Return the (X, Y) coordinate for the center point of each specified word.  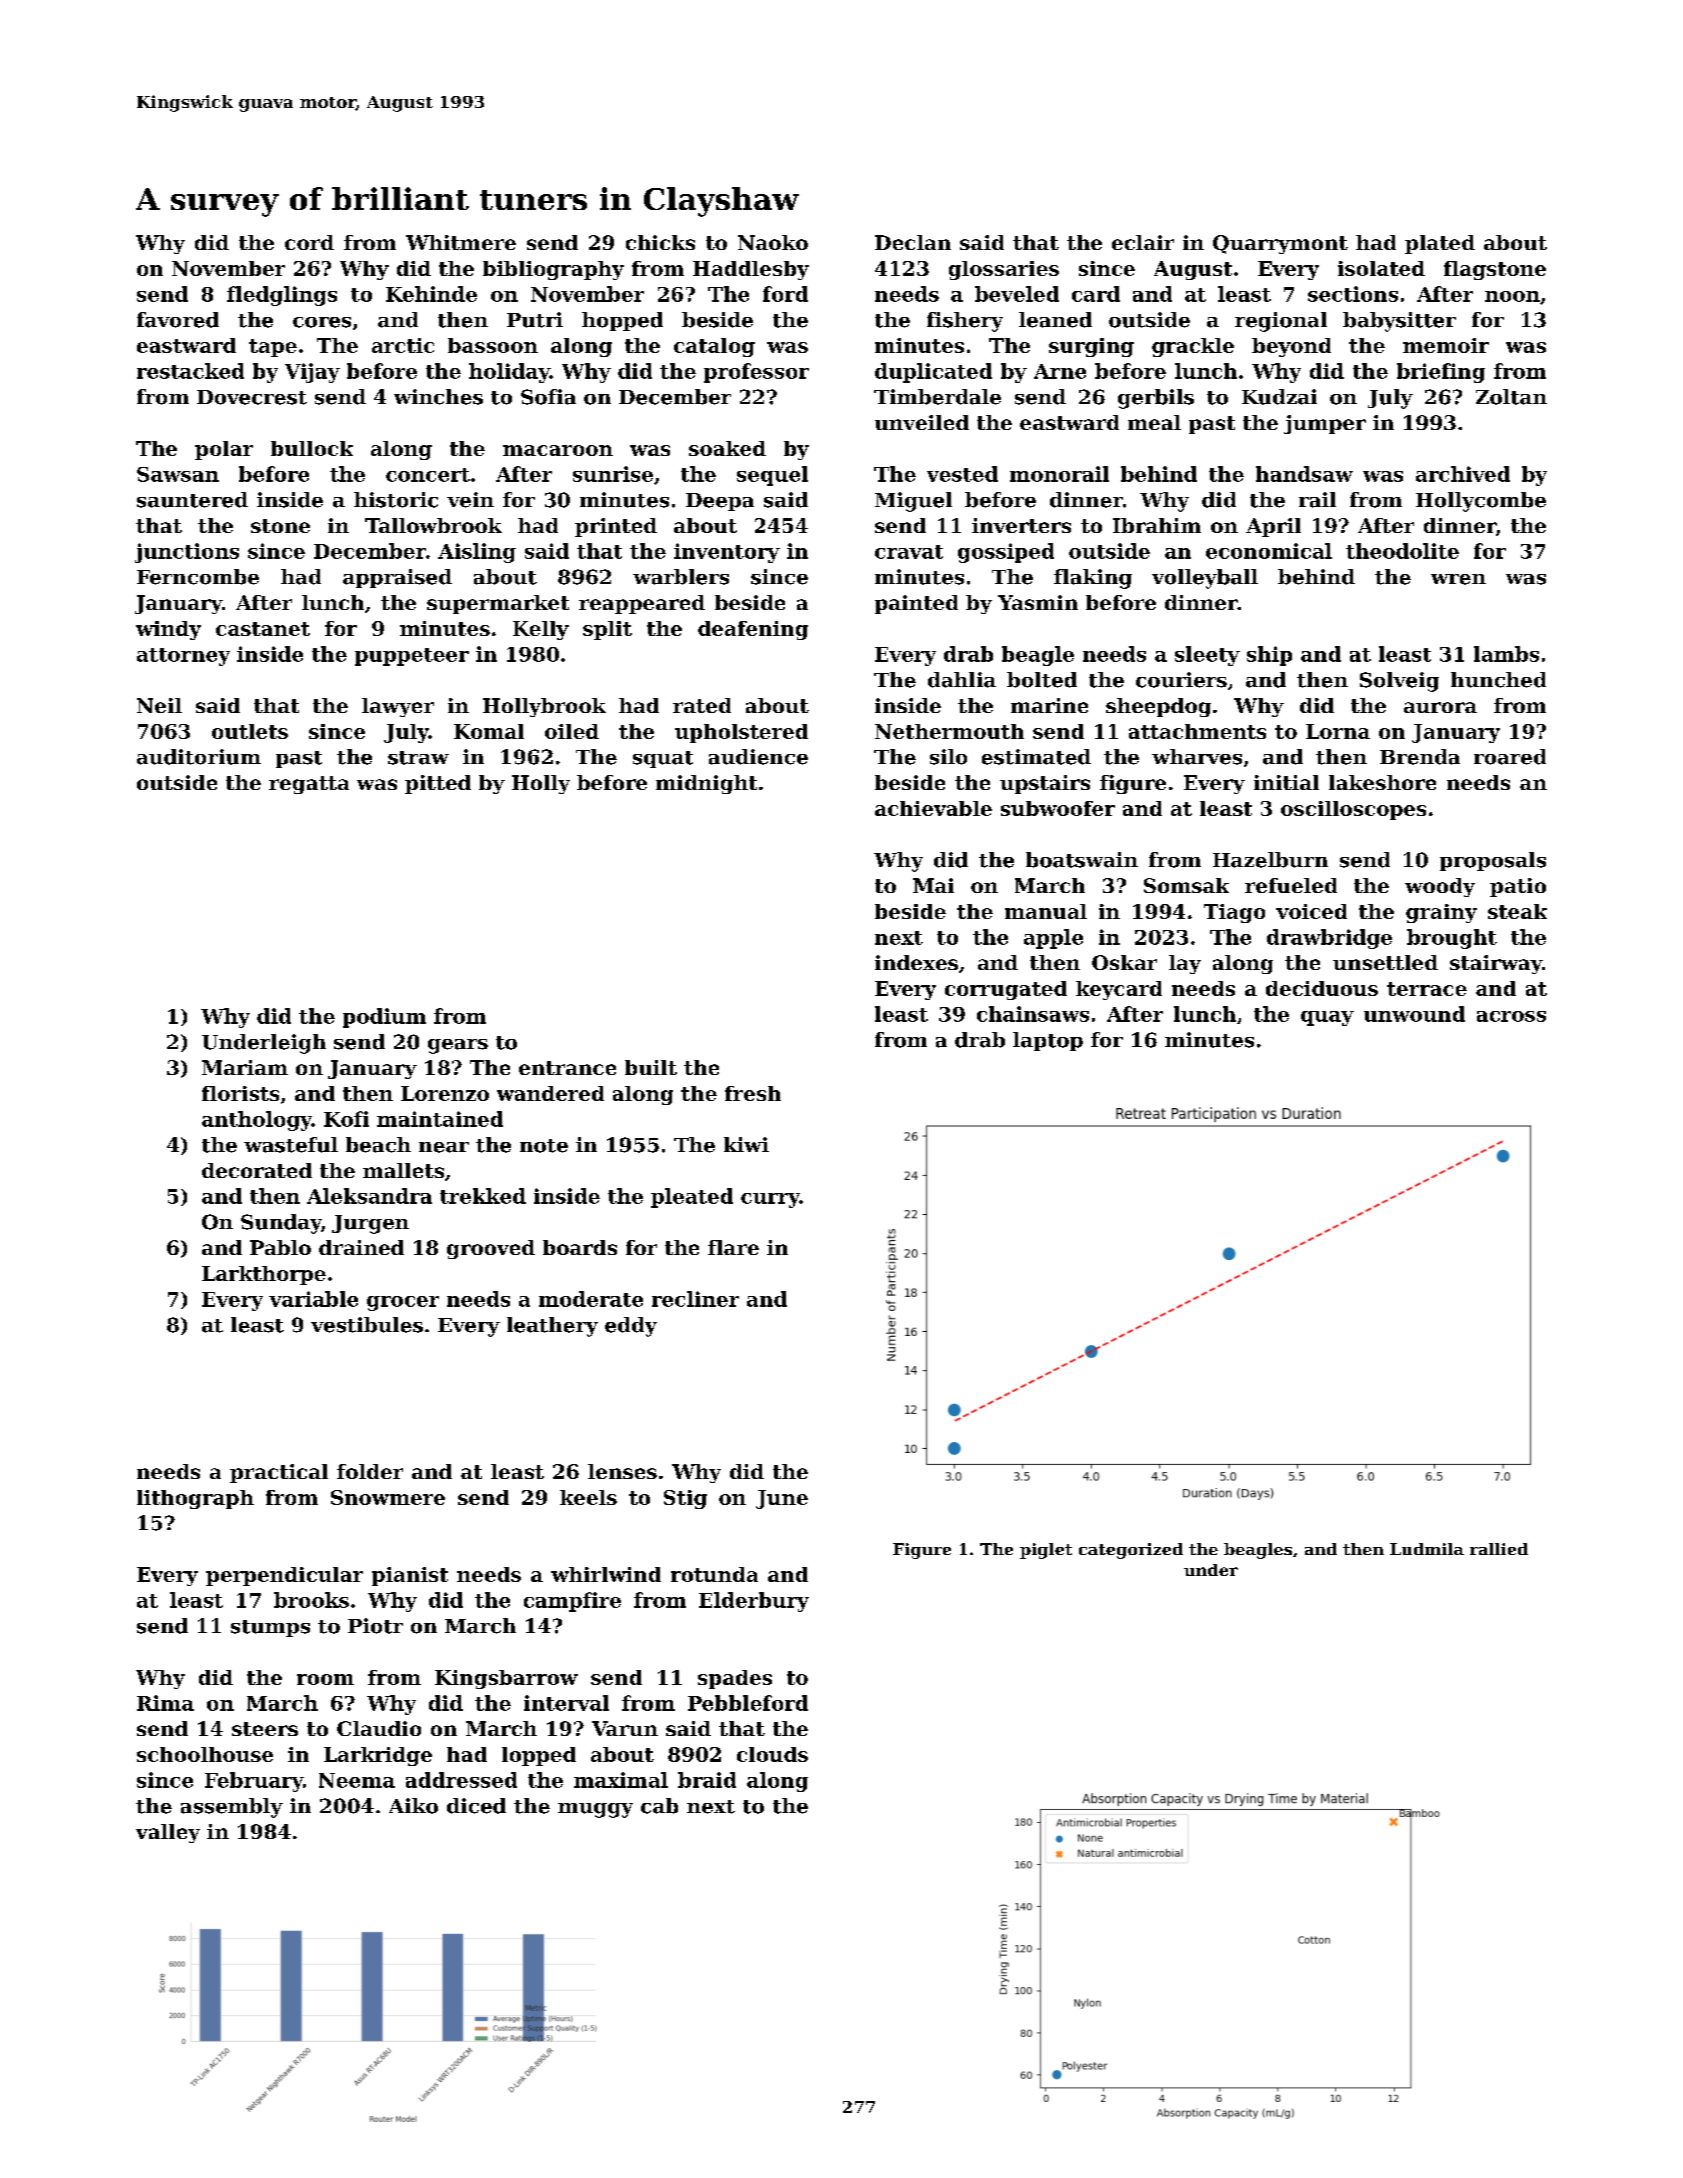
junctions (187, 553)
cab (659, 1806)
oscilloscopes (1353, 810)
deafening (753, 630)
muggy (595, 1810)
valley (168, 1833)
